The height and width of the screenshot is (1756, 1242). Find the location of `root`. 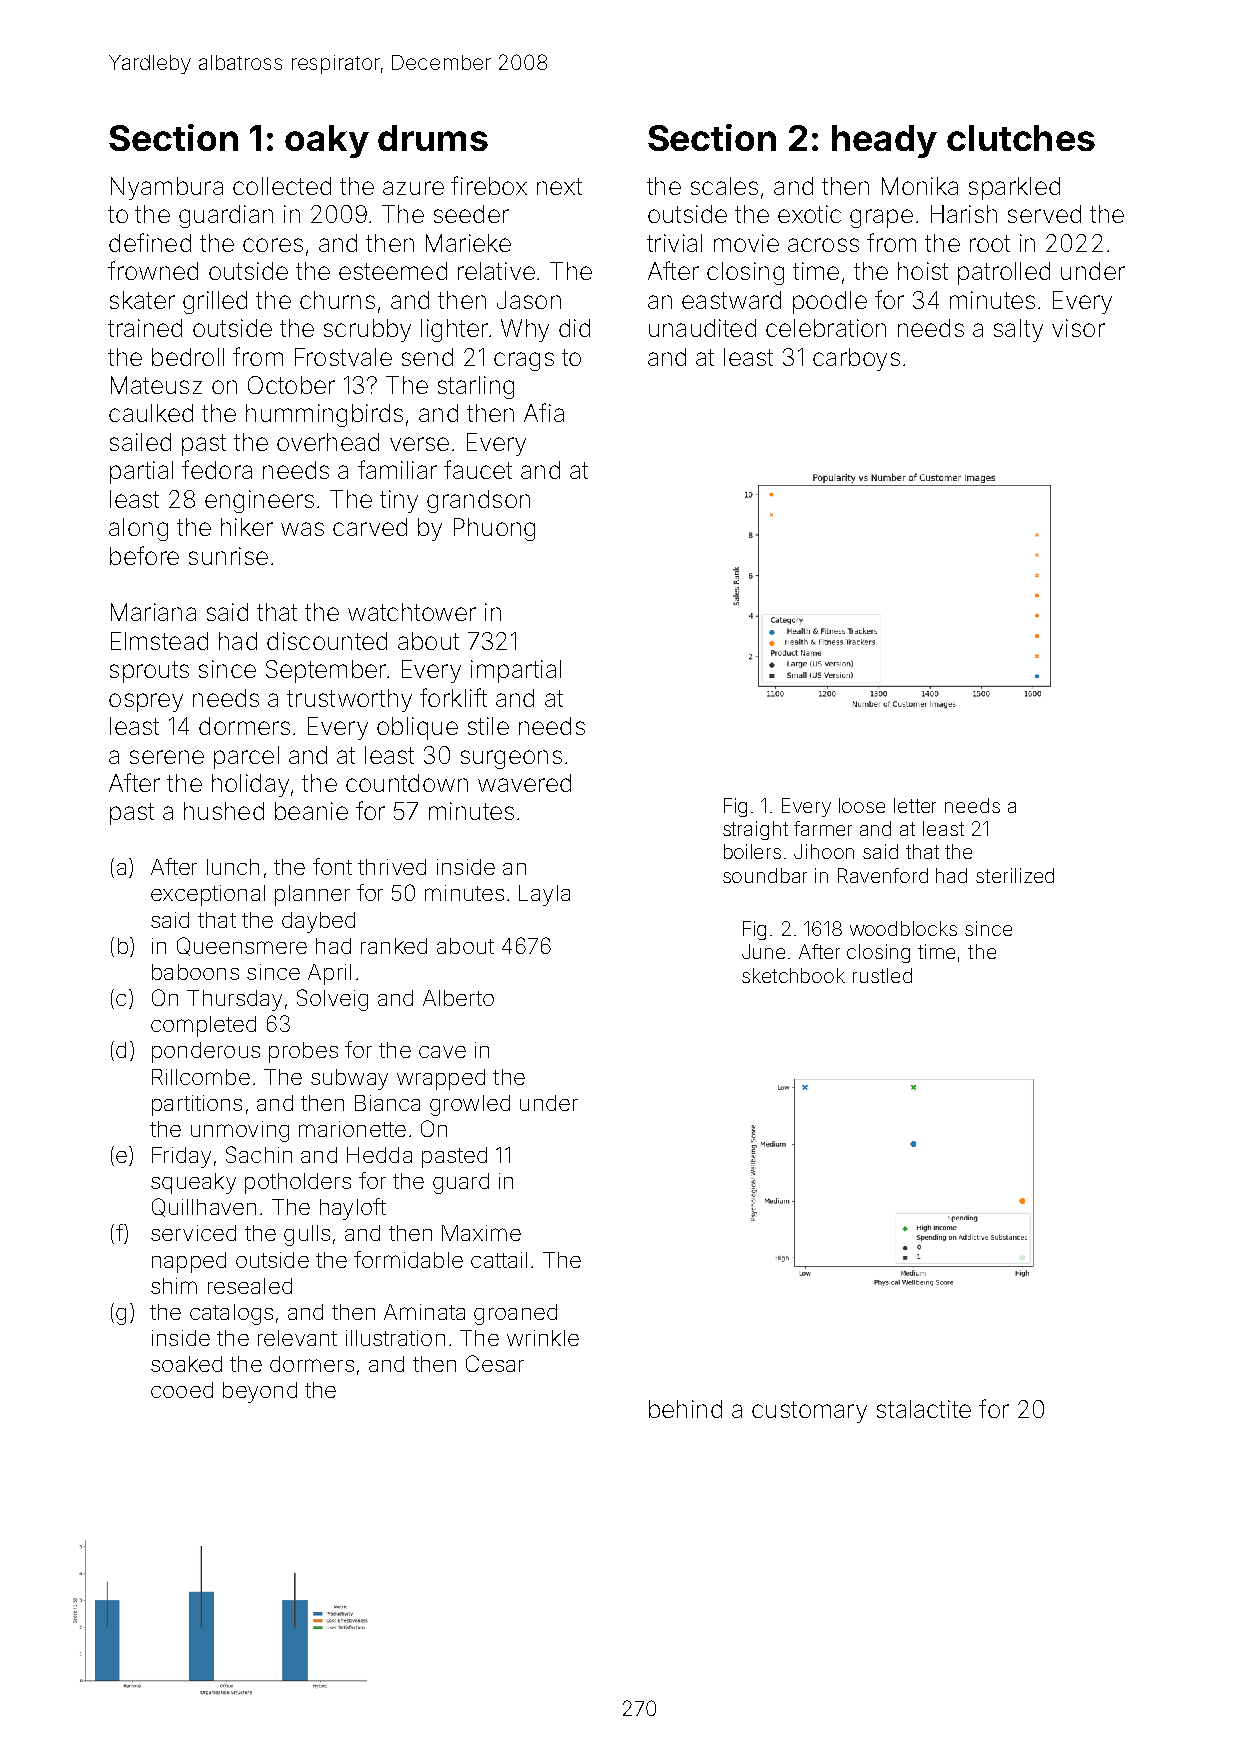

root is located at coordinates (990, 243).
